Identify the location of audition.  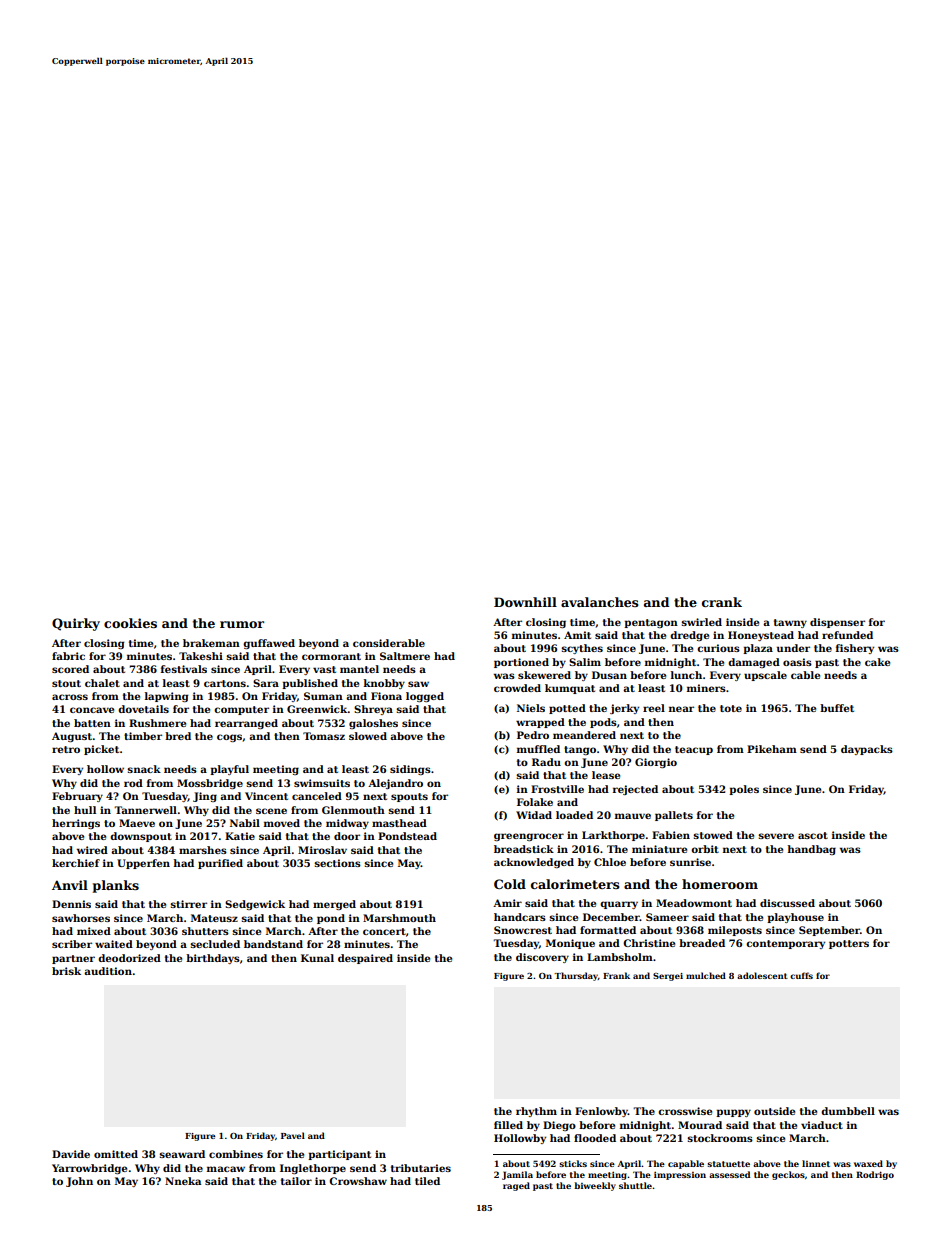
(108, 971).
